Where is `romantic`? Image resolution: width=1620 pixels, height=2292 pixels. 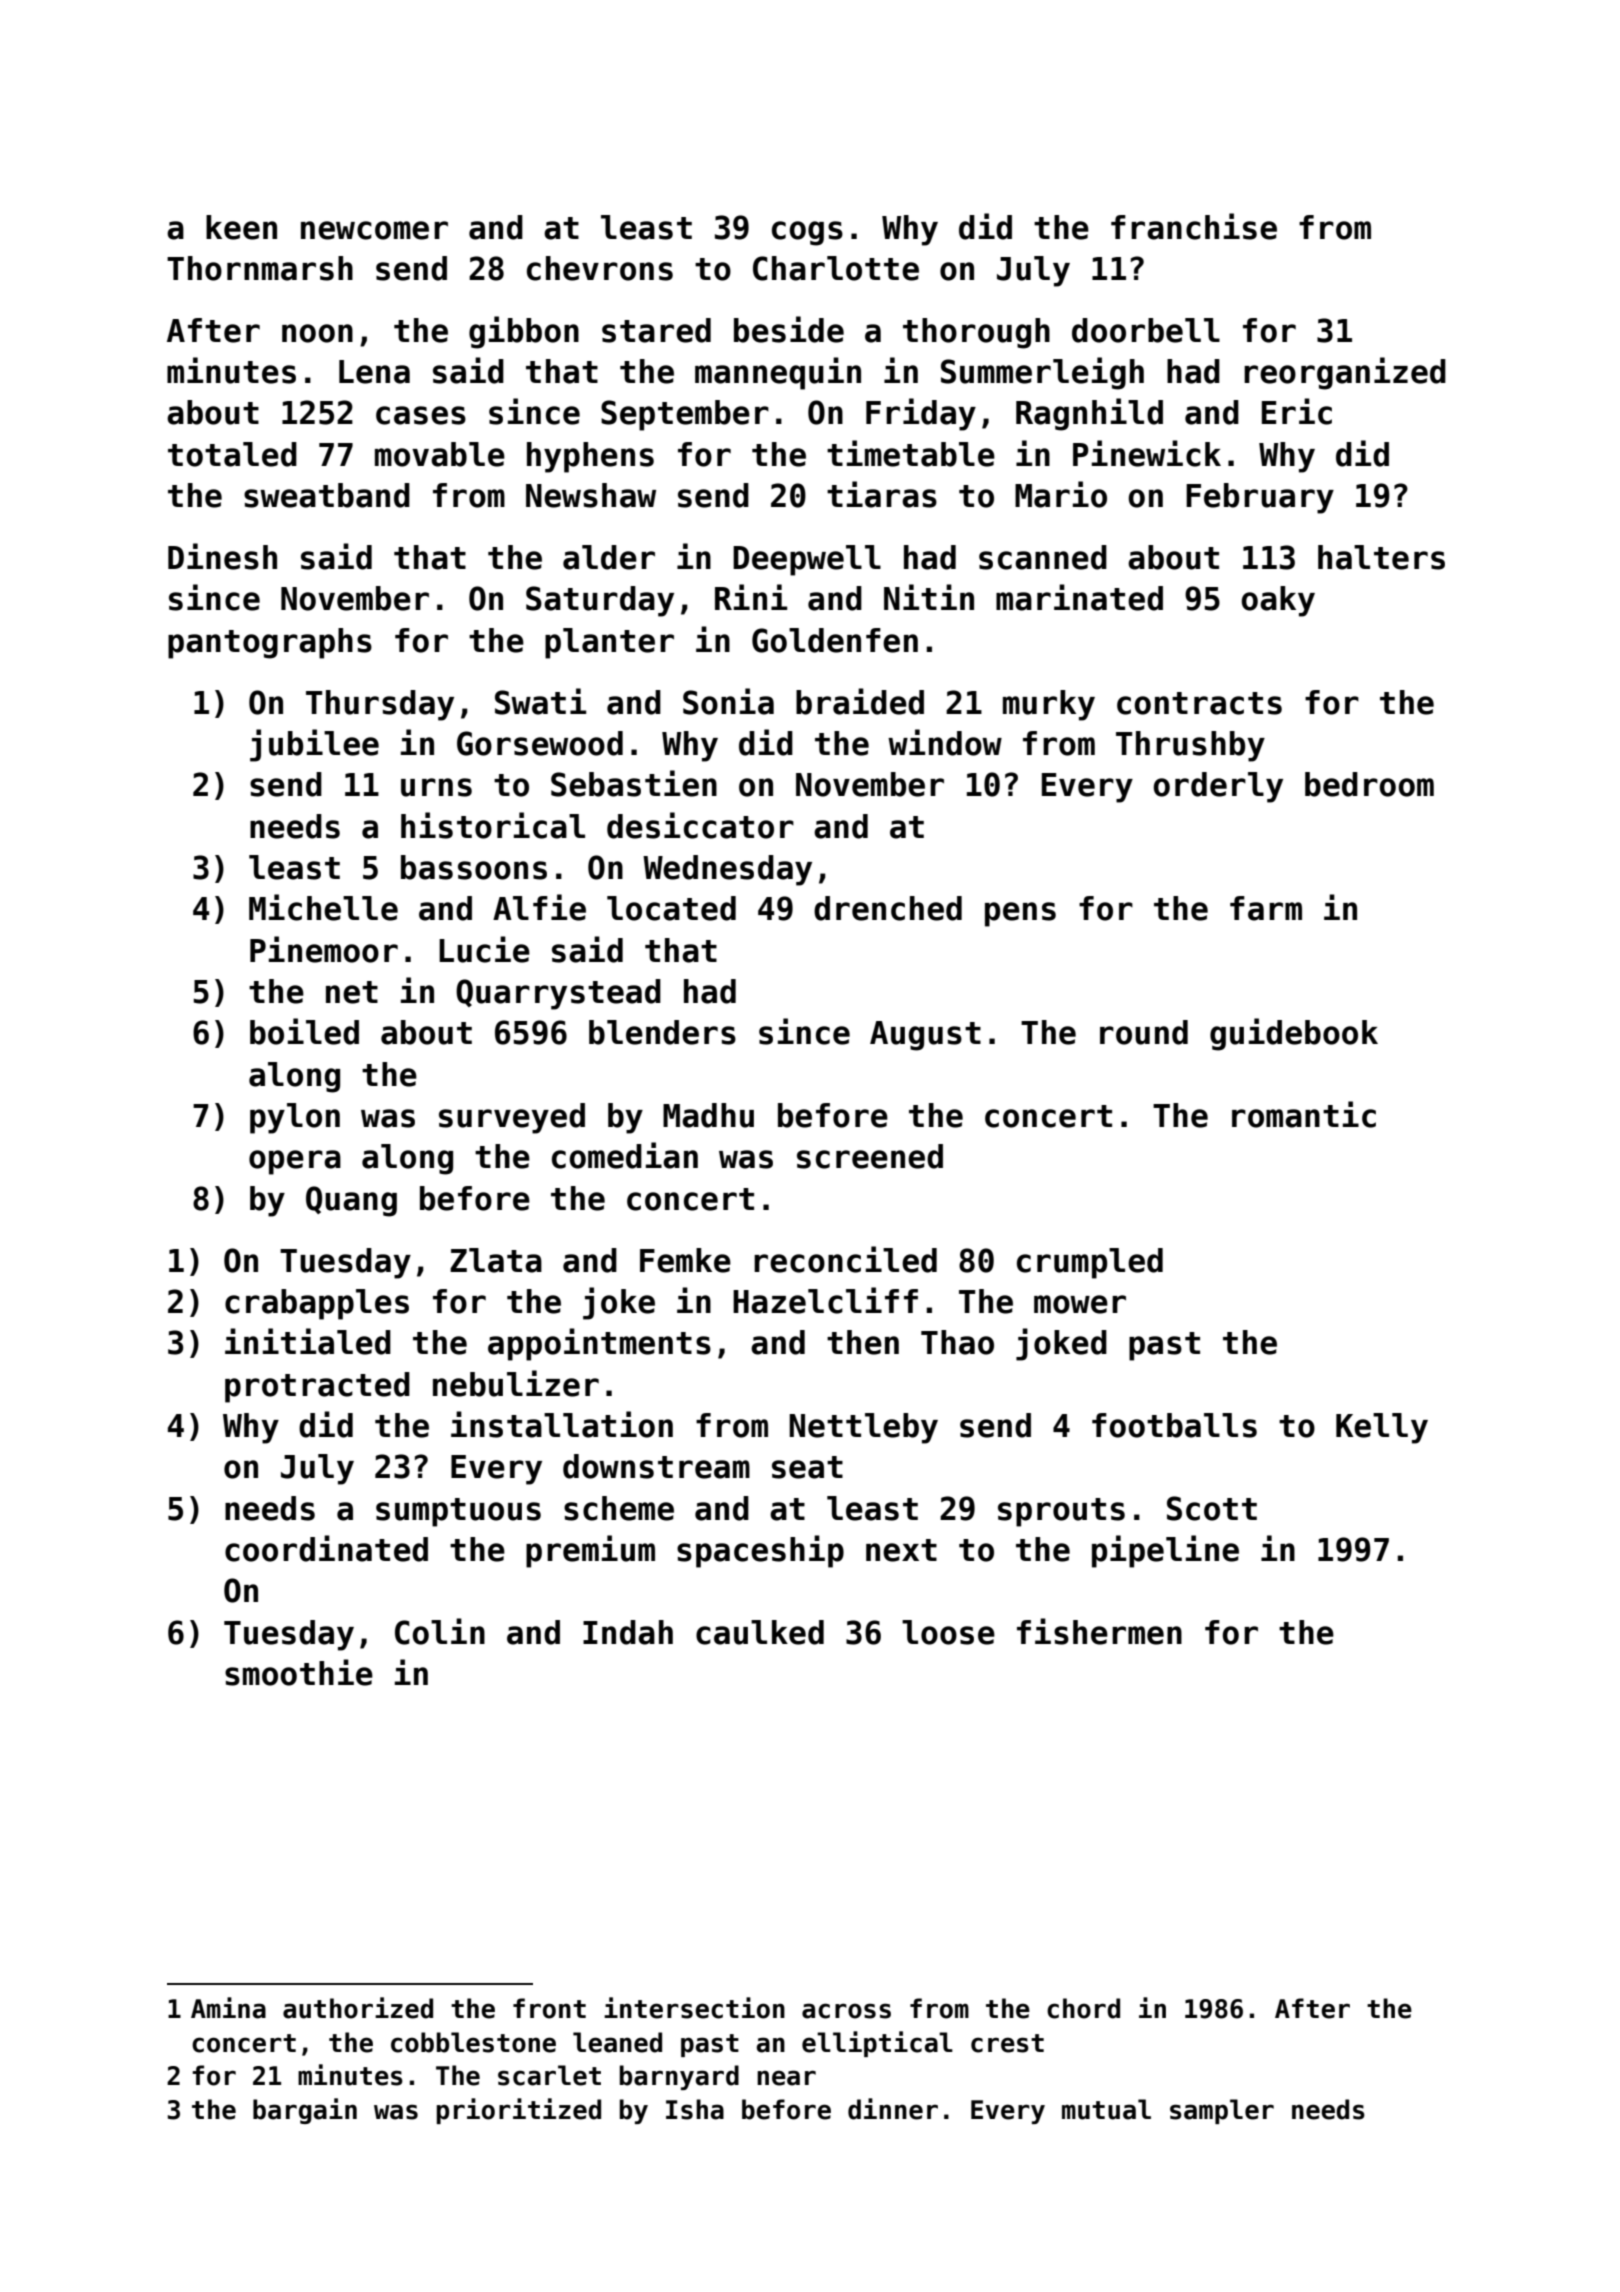
romantic is located at coordinates (1304, 1114).
